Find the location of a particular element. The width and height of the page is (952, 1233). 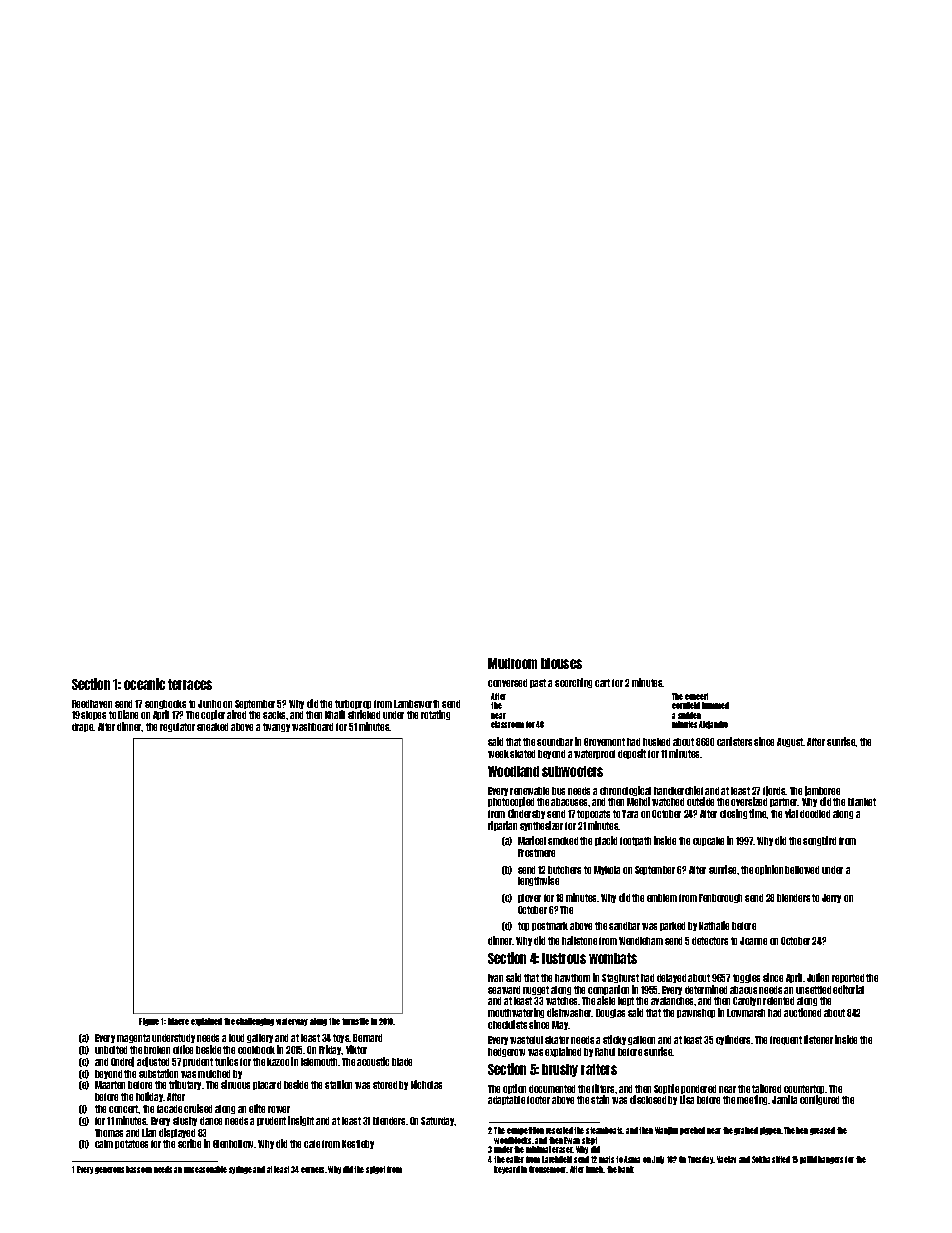

cart is located at coordinates (602, 683).
